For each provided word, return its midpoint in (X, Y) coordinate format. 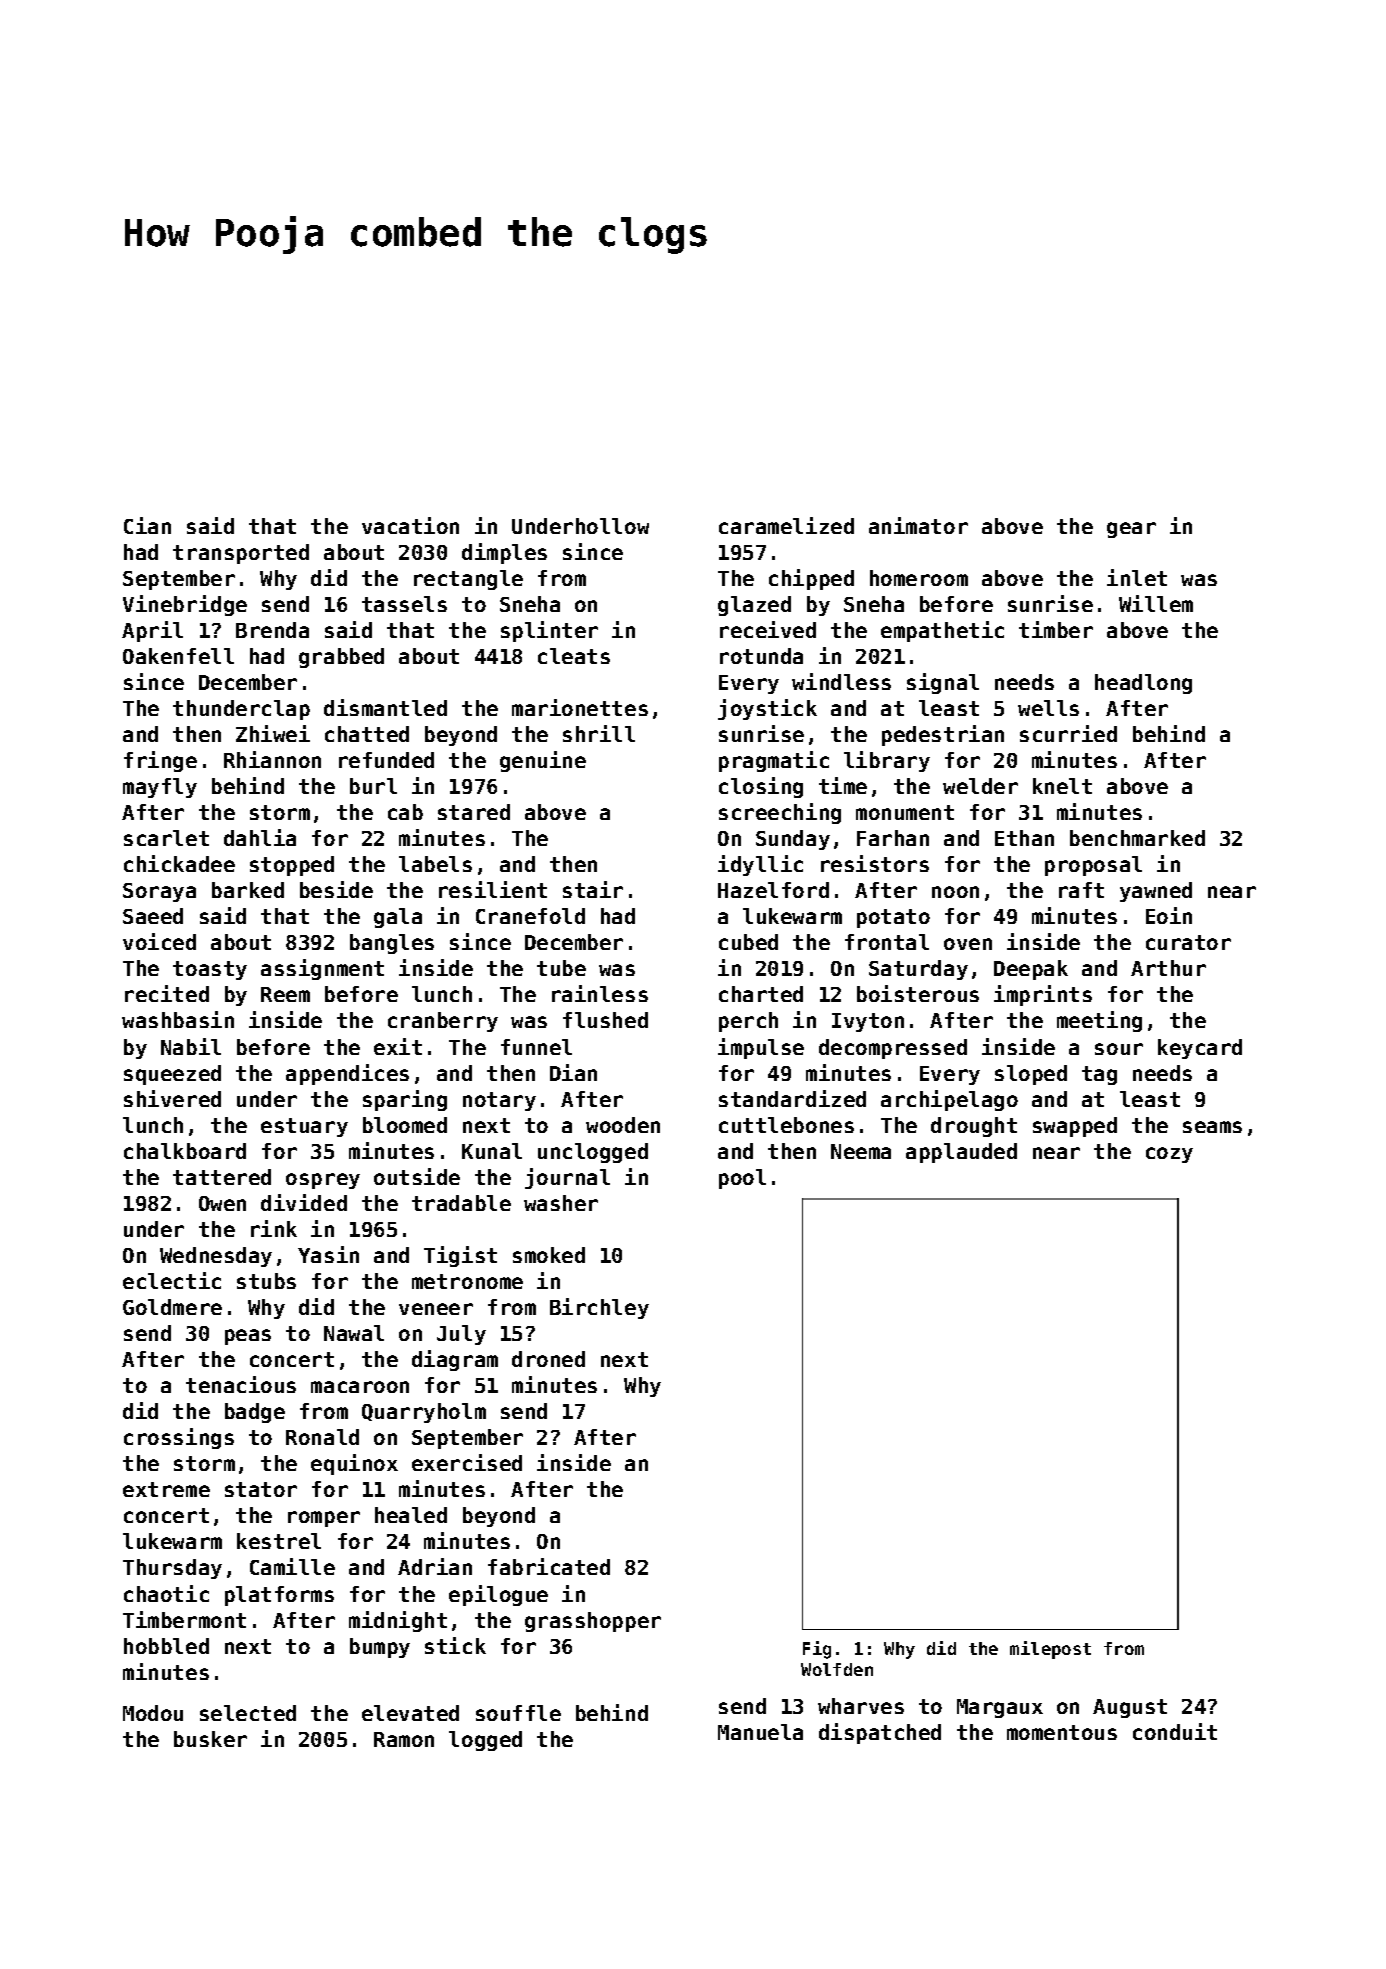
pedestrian (943, 735)
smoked (549, 1255)
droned (548, 1359)
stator (261, 1489)
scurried (1068, 733)
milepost (1050, 1650)
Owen (222, 1203)
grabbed (341, 658)
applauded (961, 1153)
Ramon (404, 1739)
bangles (392, 944)
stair (593, 889)
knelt (1062, 786)
